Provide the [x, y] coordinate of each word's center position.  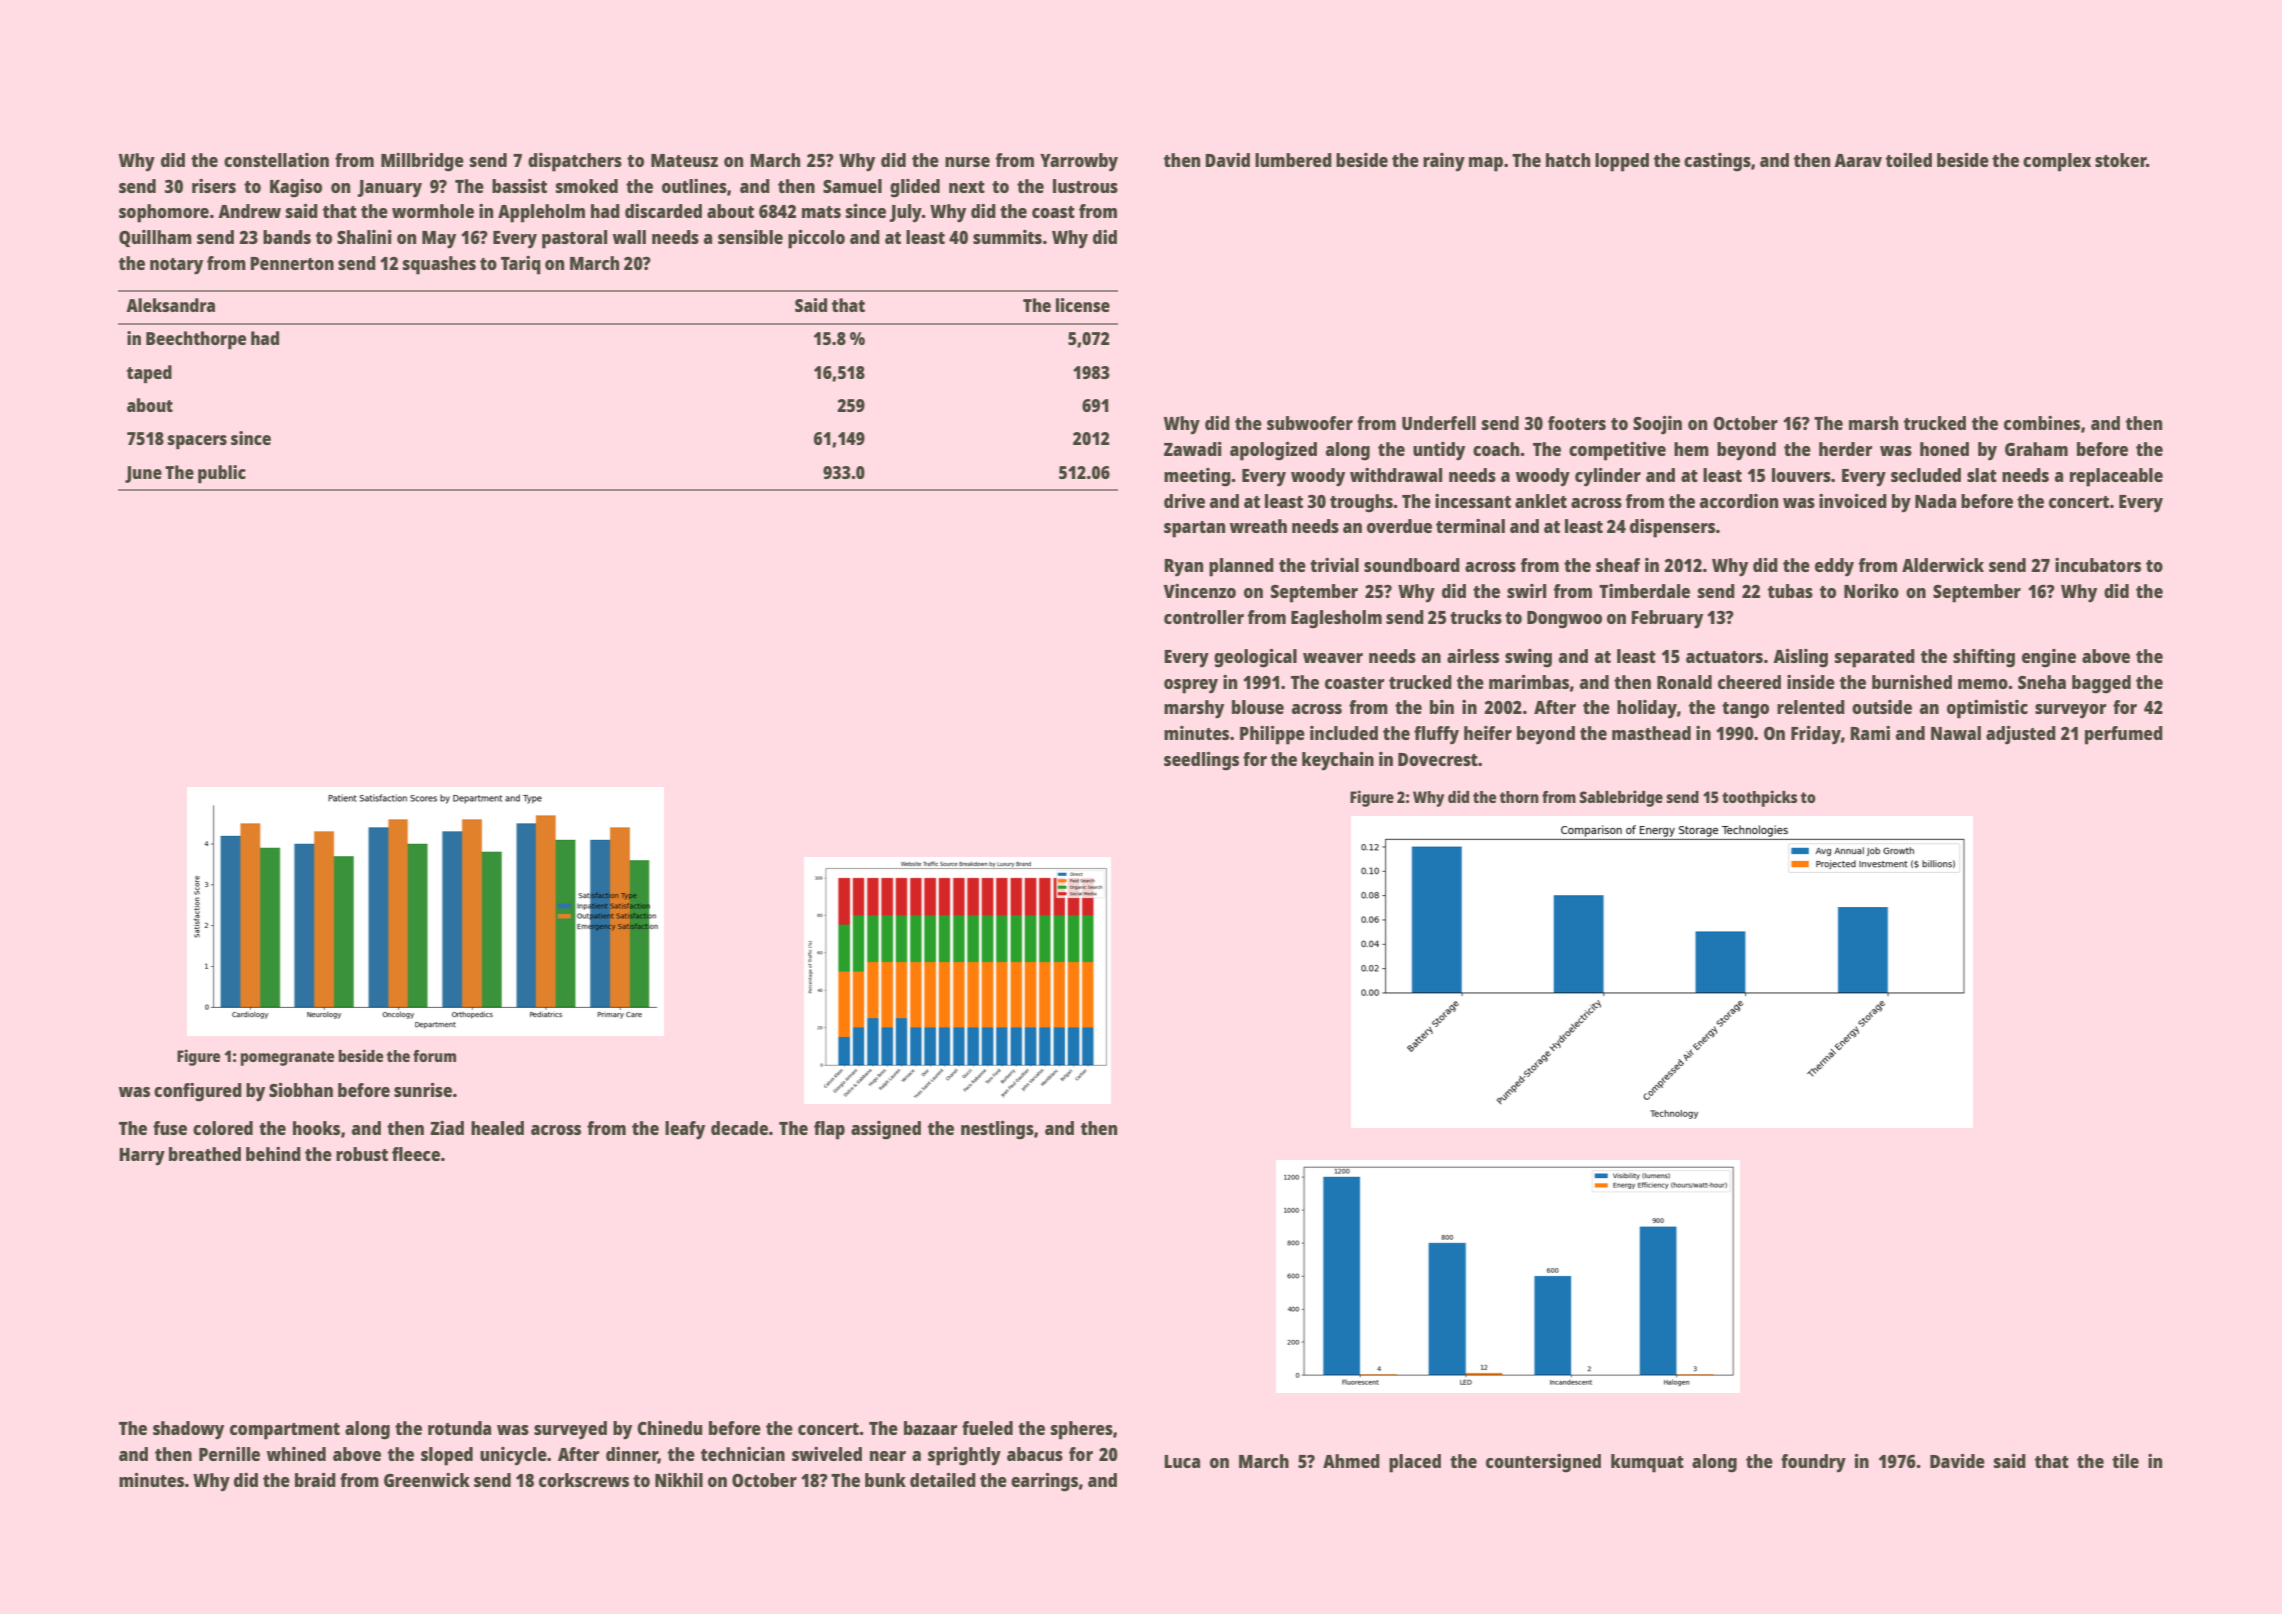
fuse [170, 1128]
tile [2125, 1461]
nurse [967, 162]
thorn [1519, 797]
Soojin [1657, 425]
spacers [197, 442]
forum [434, 1056]
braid [315, 1480]
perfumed [2124, 735]
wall [629, 237]
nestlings [997, 1130]
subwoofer [1310, 423]
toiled [1909, 160]
